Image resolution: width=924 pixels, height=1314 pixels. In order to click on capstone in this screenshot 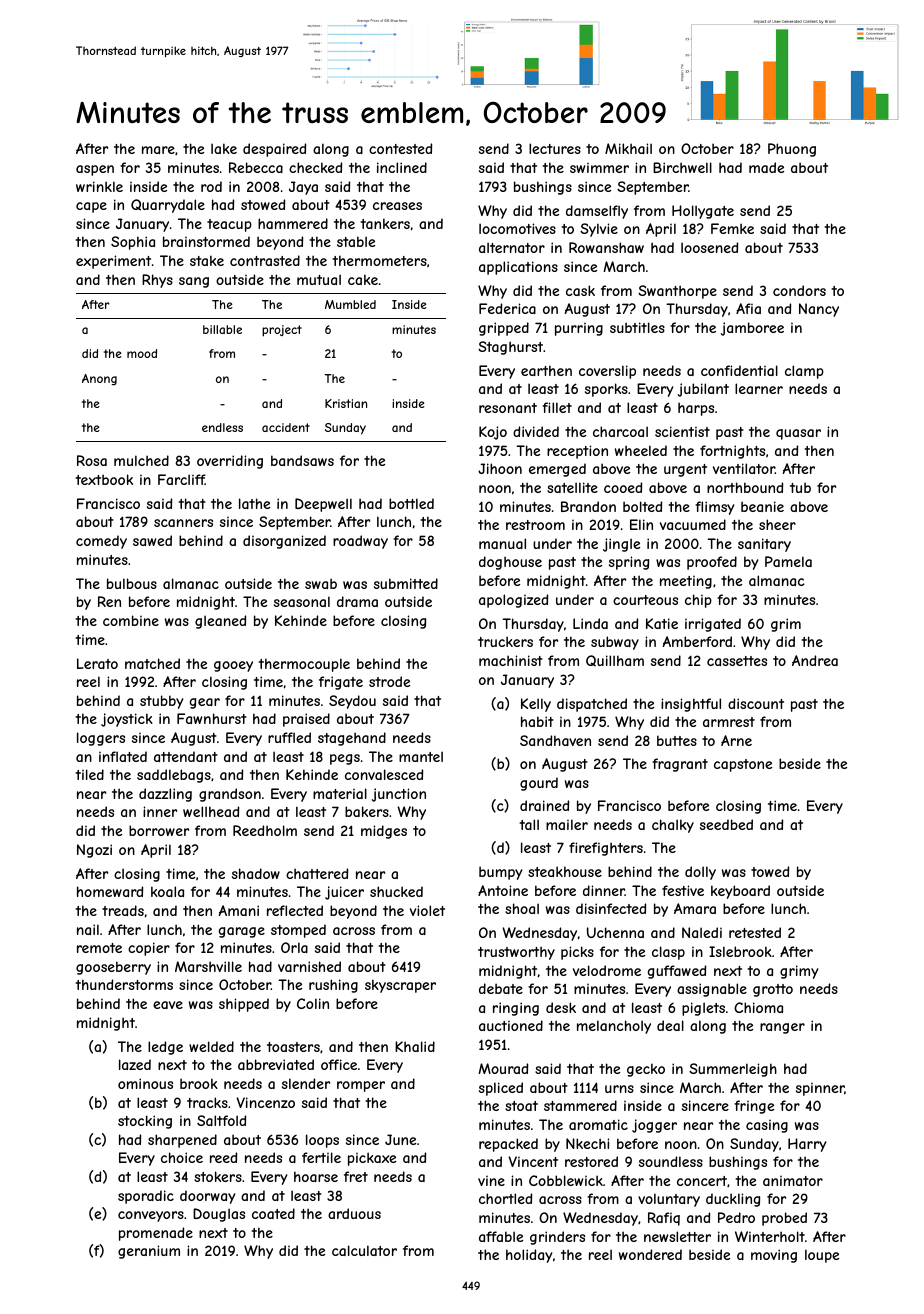, I will do `click(743, 765)`.
